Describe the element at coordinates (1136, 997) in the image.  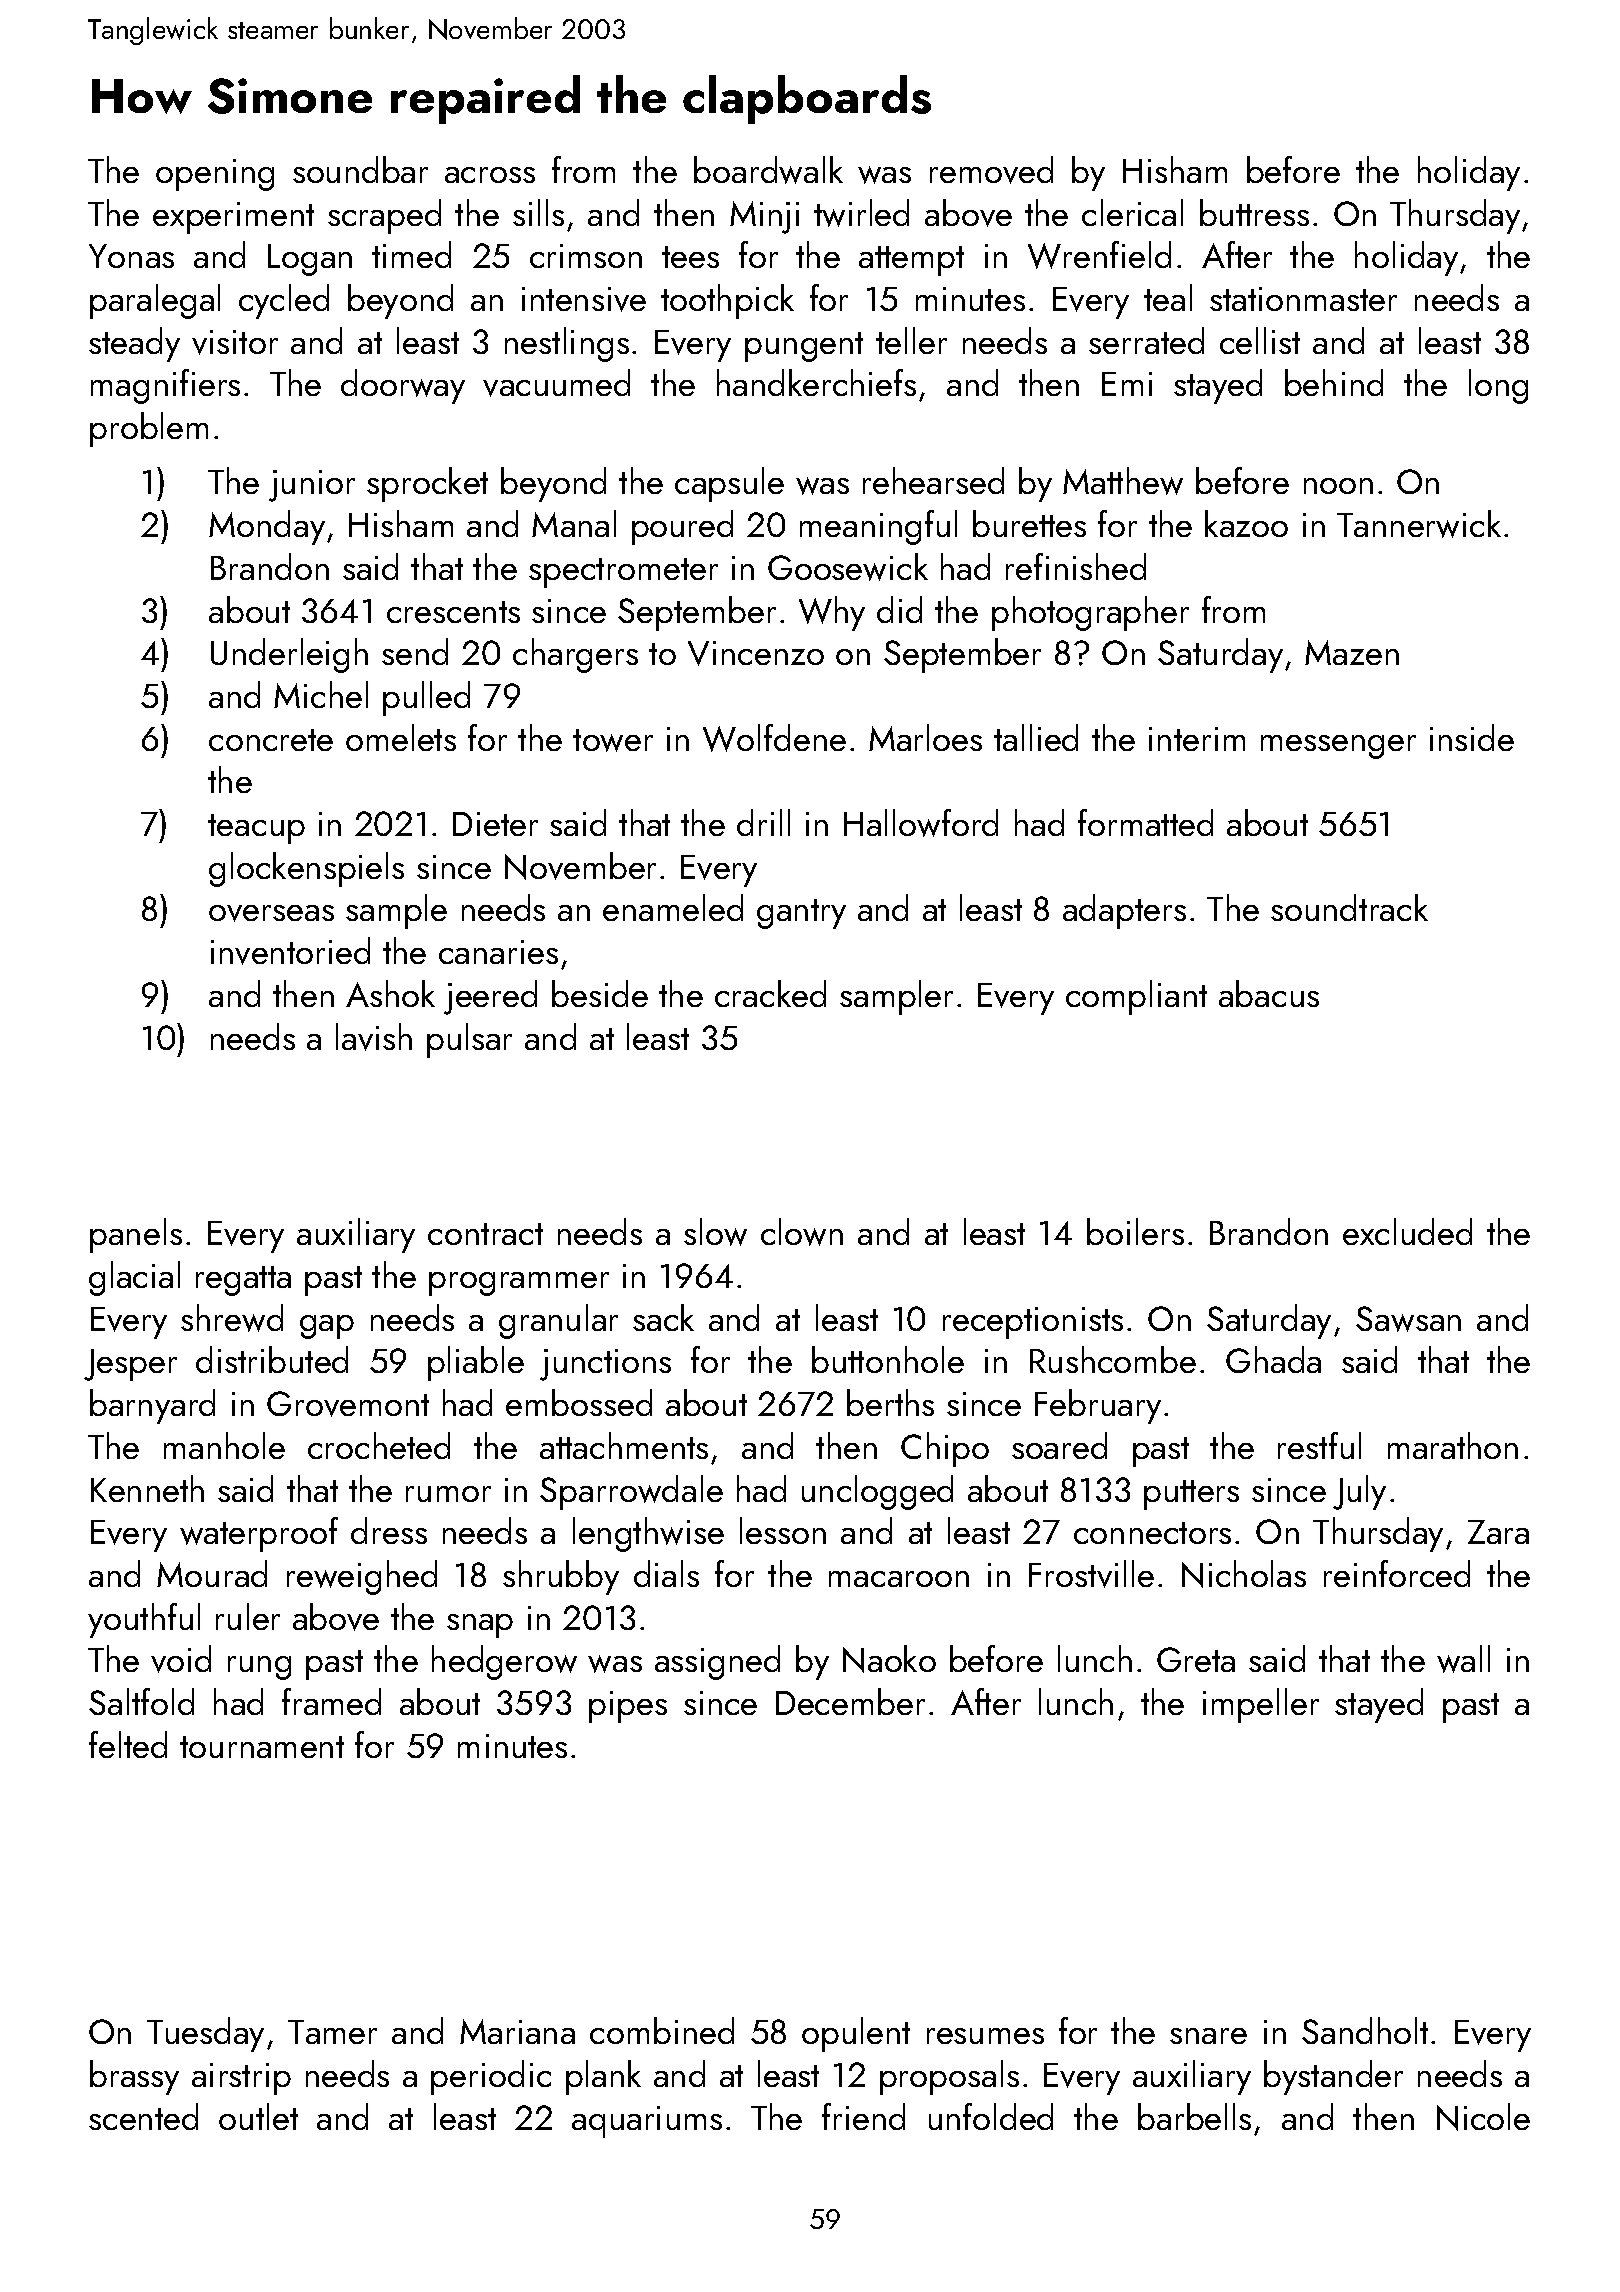
I see `compliant` at that location.
